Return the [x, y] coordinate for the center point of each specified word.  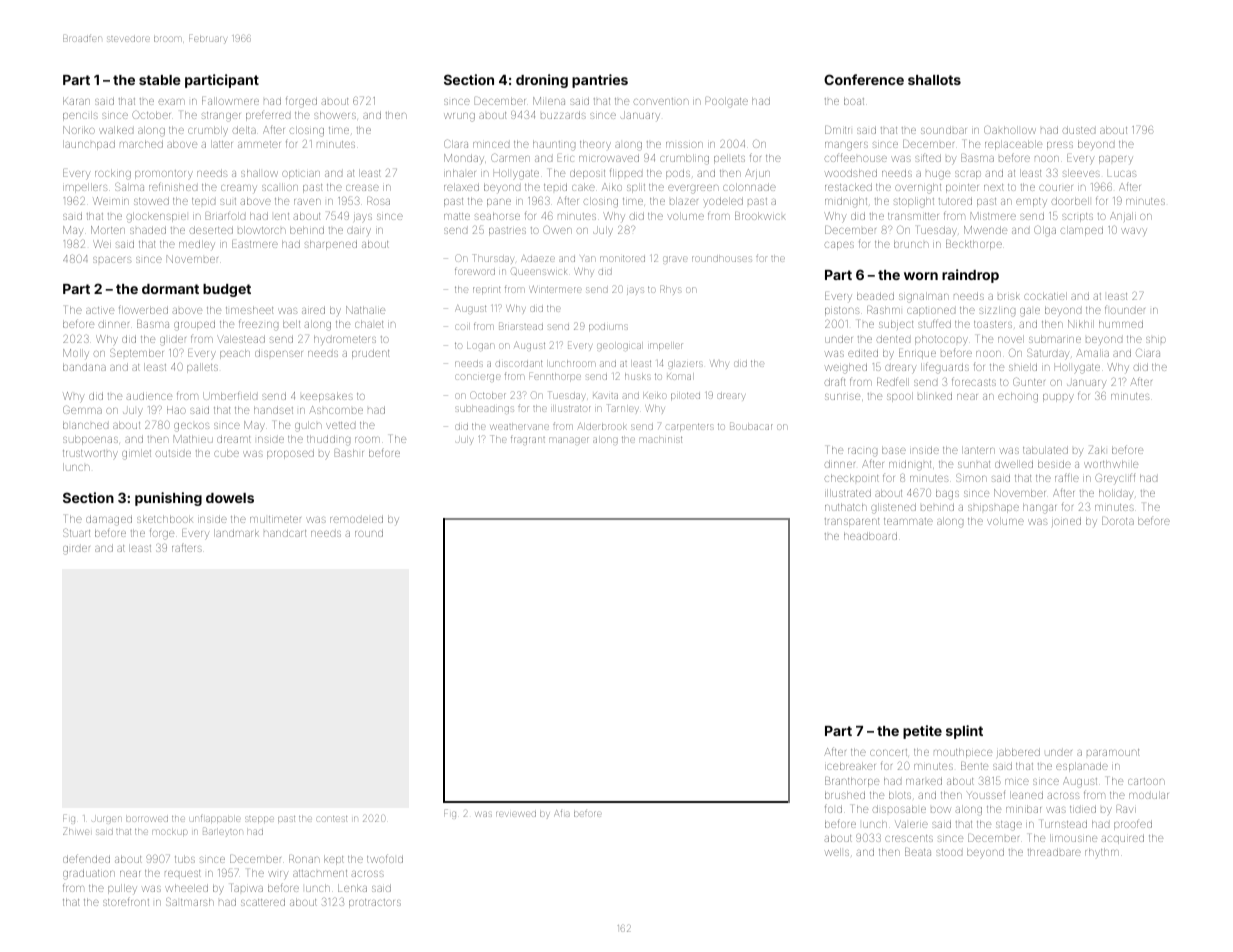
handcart [285, 533]
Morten [108, 230]
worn [921, 276]
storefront [126, 901]
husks [638, 377]
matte [457, 216]
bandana [84, 367]
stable [160, 80]
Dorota [1118, 521]
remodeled [356, 519]
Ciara [1148, 353]
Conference [864, 79]
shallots [934, 80]
